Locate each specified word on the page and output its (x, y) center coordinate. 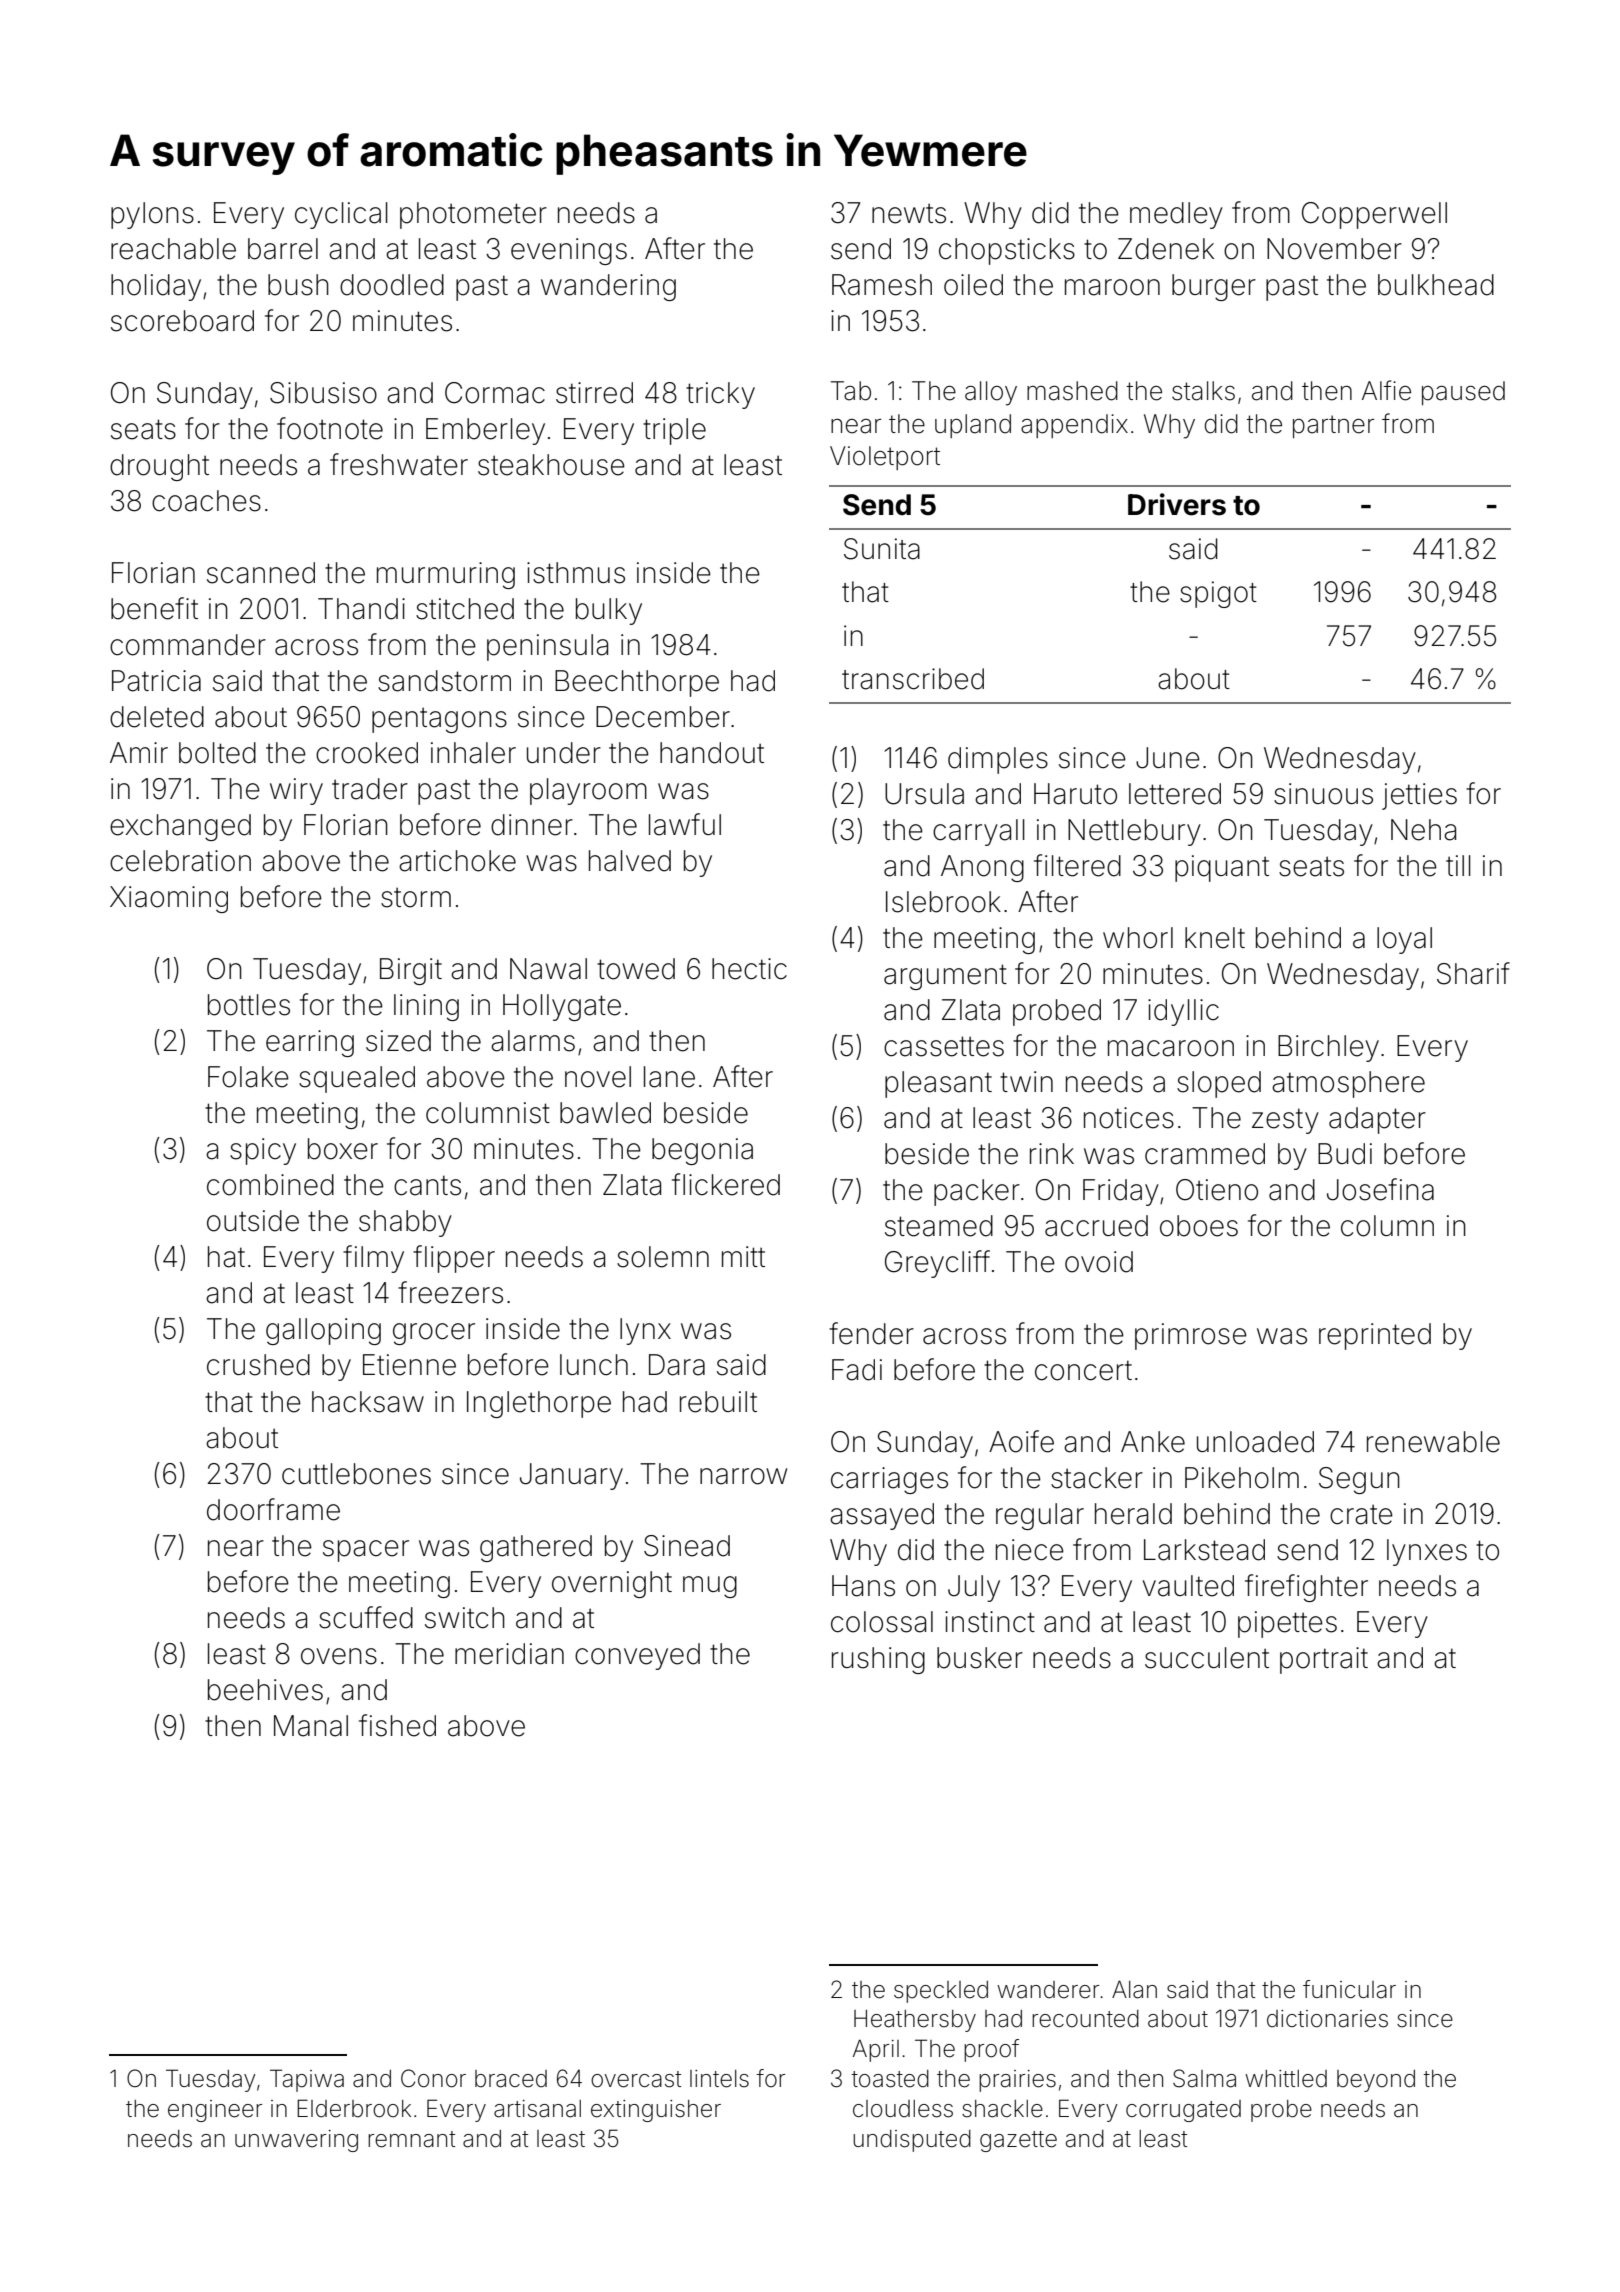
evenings (569, 251)
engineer (215, 2111)
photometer (473, 215)
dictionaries (1327, 2019)
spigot (1218, 594)
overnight (612, 1584)
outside (253, 1221)
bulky (609, 611)
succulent (1207, 1658)
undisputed (912, 2141)
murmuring (446, 575)
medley (1176, 215)
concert (1083, 1370)
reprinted (1375, 1336)
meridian (509, 1654)
